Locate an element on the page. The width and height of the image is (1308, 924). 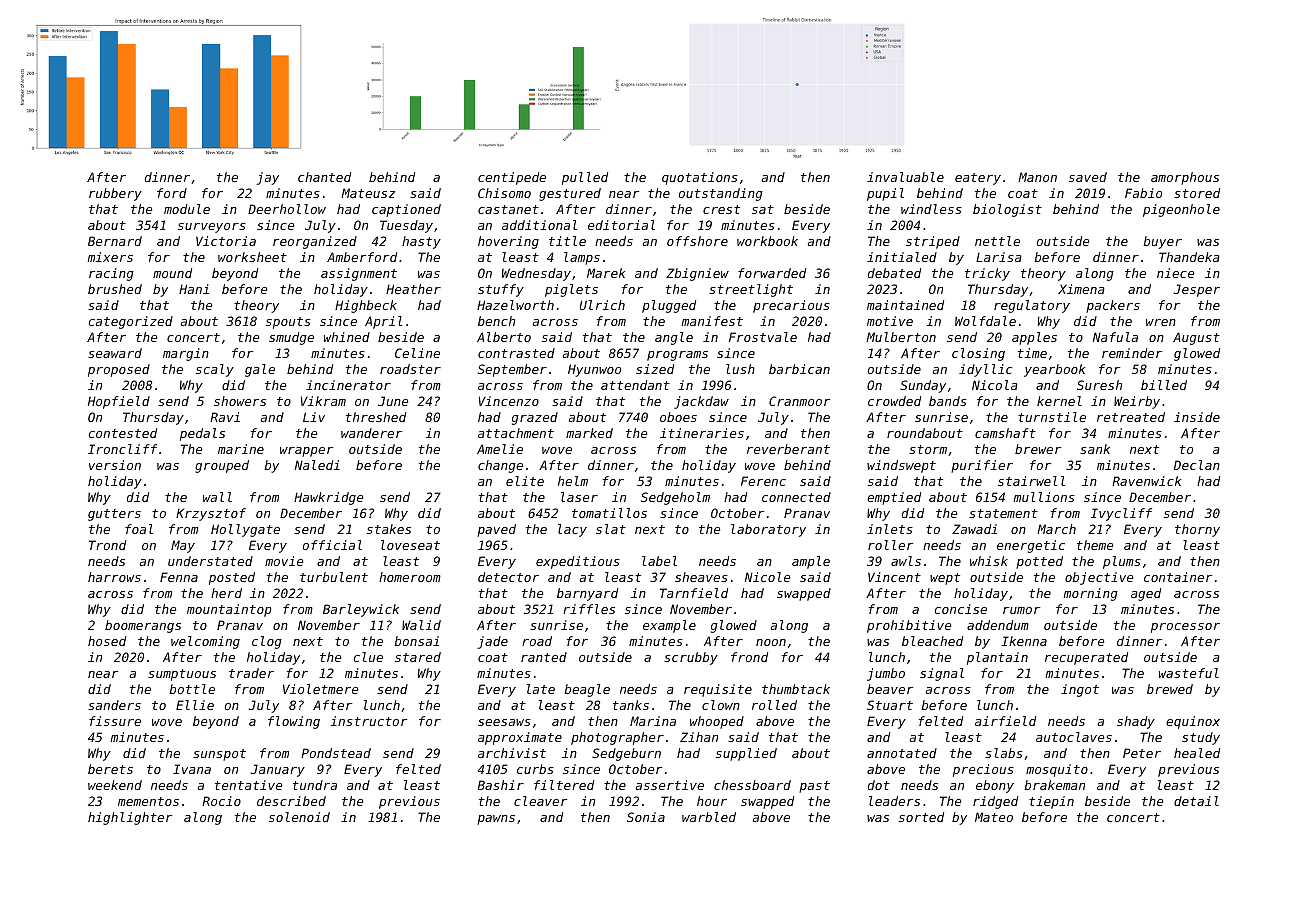
processor is located at coordinates (1185, 628).
